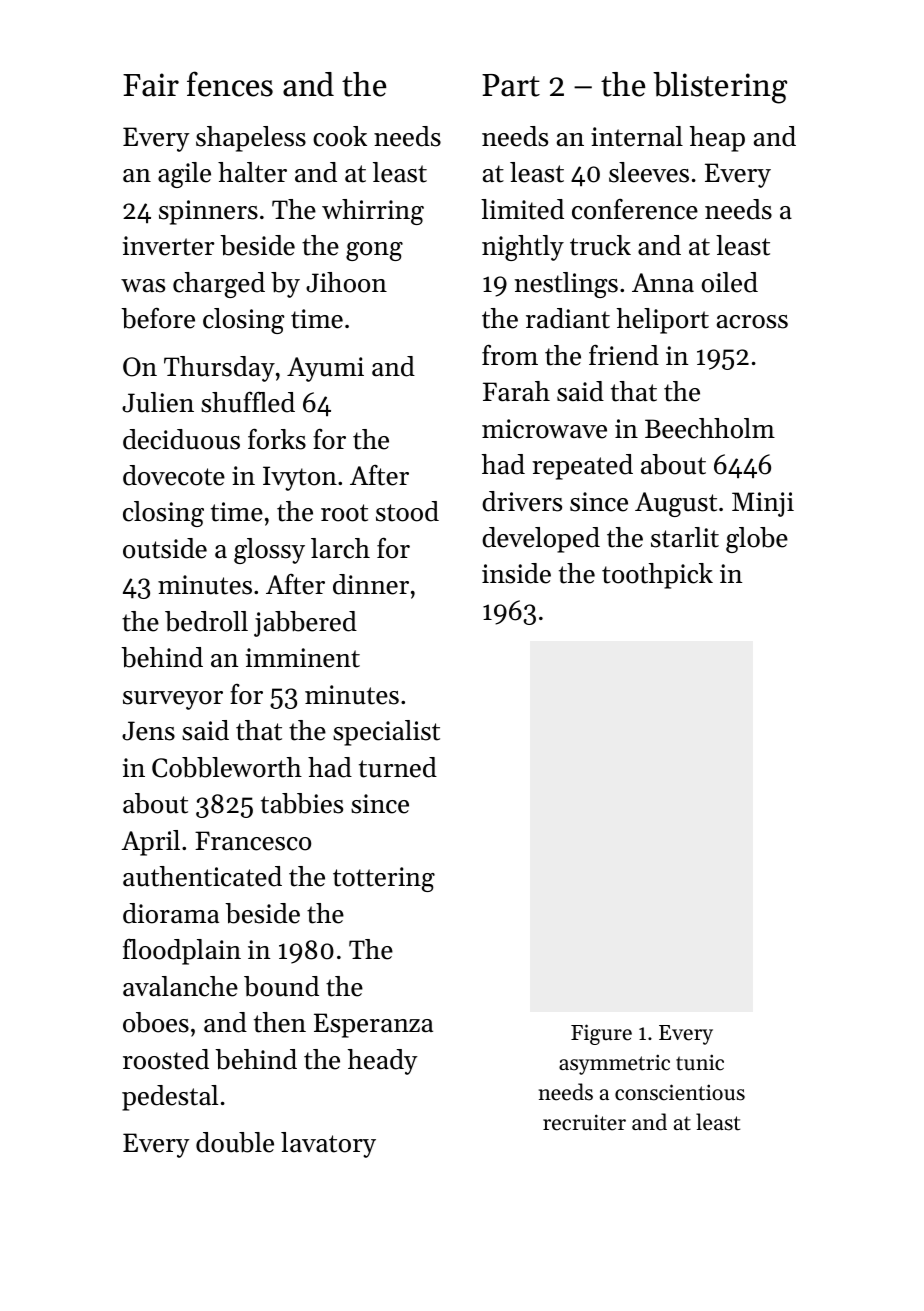 This image has height=1311, width=924. I want to click on toothpick, so click(657, 576).
